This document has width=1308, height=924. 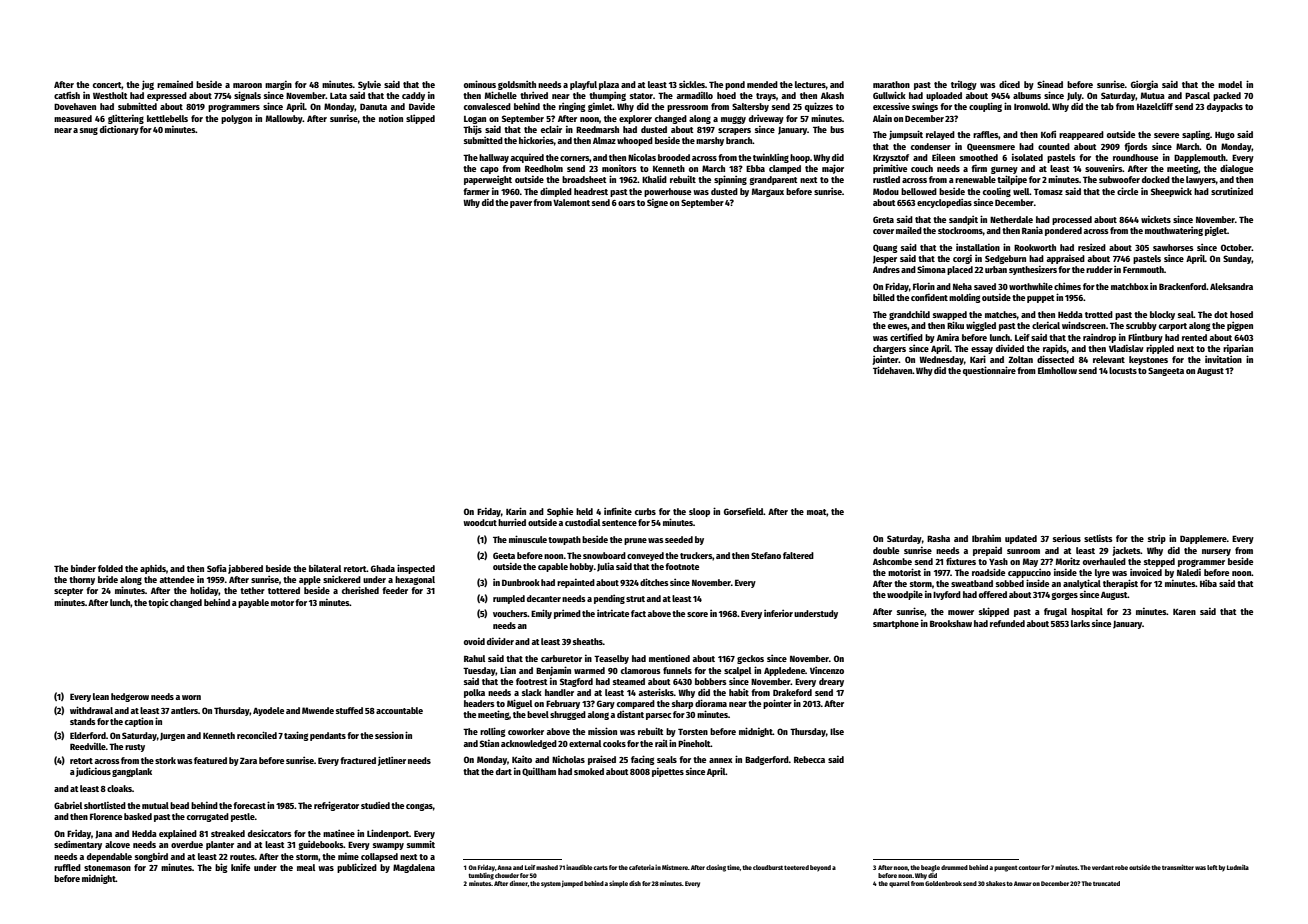 I want to click on Karen, so click(x=1184, y=612).
